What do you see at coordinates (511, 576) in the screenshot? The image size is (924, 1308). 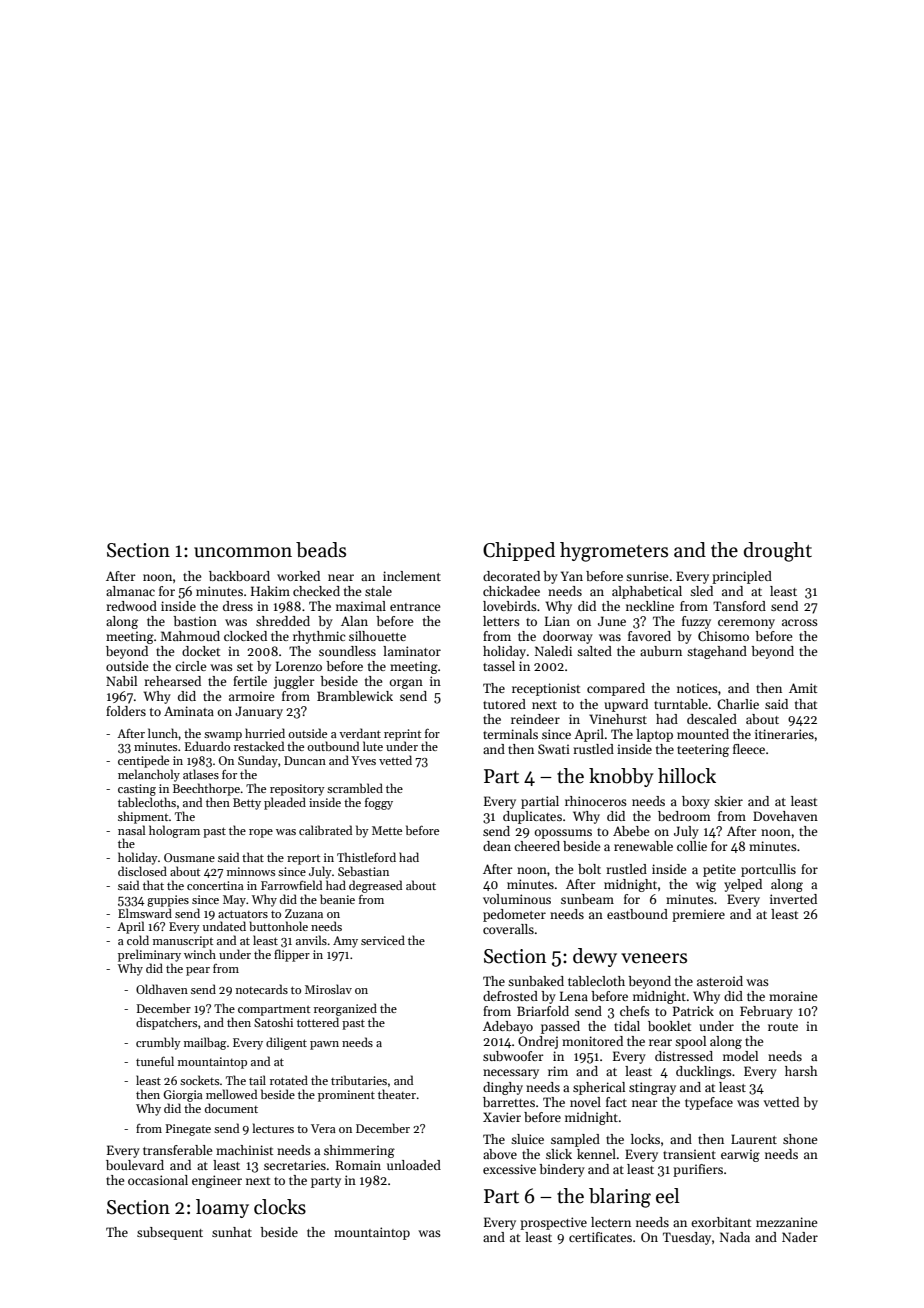 I see `decorated` at bounding box center [511, 576].
